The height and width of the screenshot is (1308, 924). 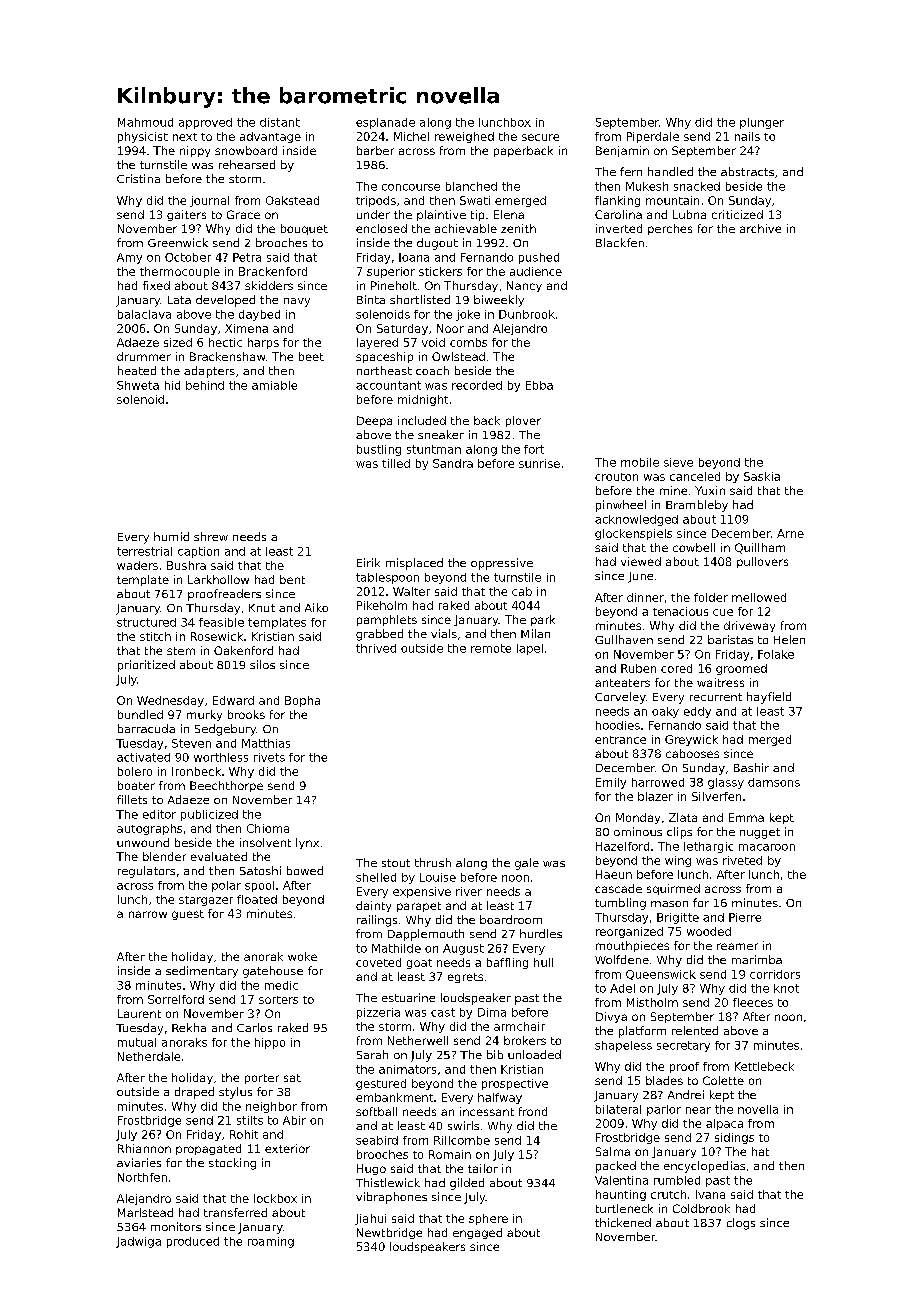 What do you see at coordinates (465, 978) in the screenshot?
I see `egrets` at bounding box center [465, 978].
